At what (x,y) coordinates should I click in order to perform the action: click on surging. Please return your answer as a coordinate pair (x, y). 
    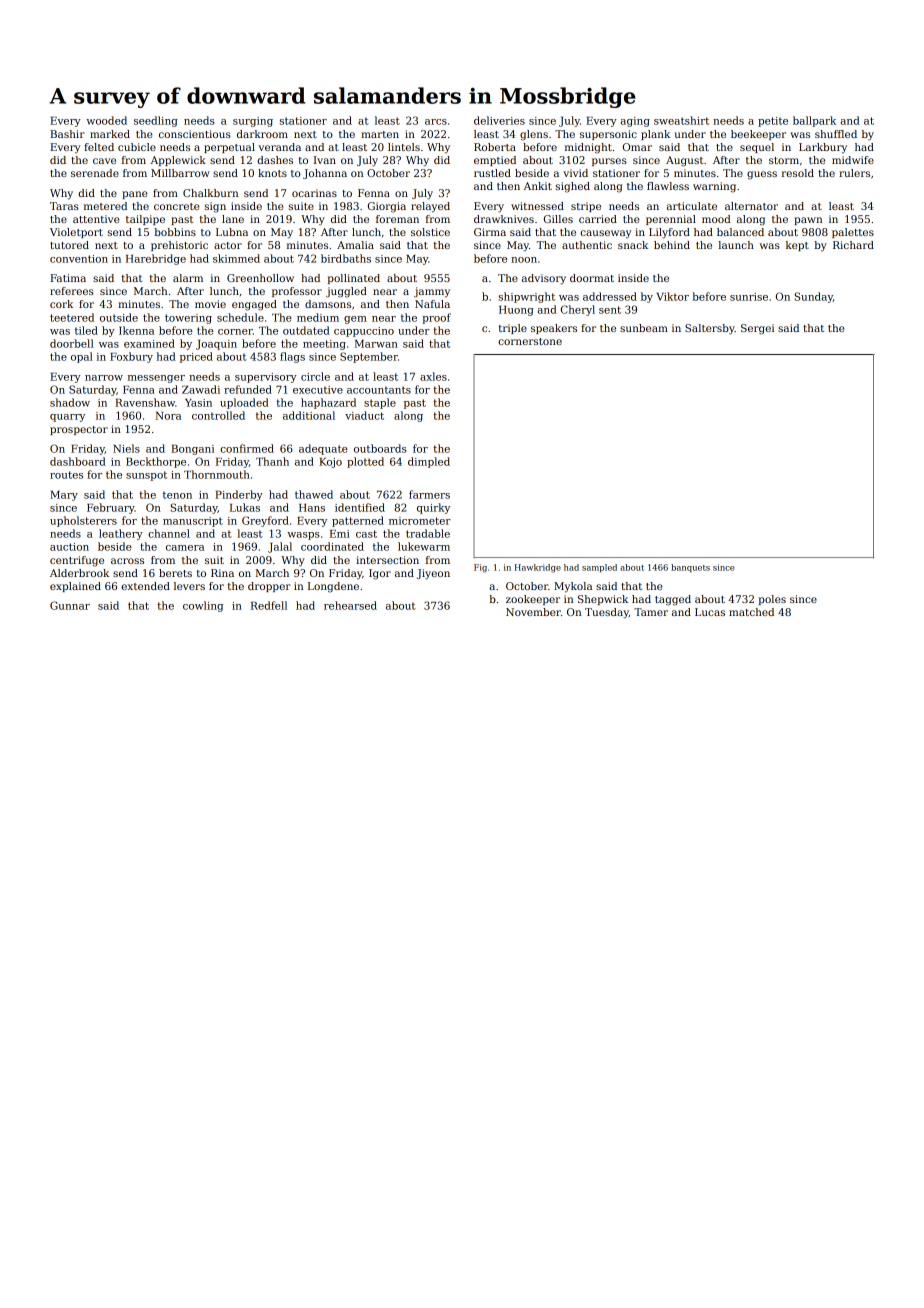
    Looking at the image, I should click on (253, 122).
